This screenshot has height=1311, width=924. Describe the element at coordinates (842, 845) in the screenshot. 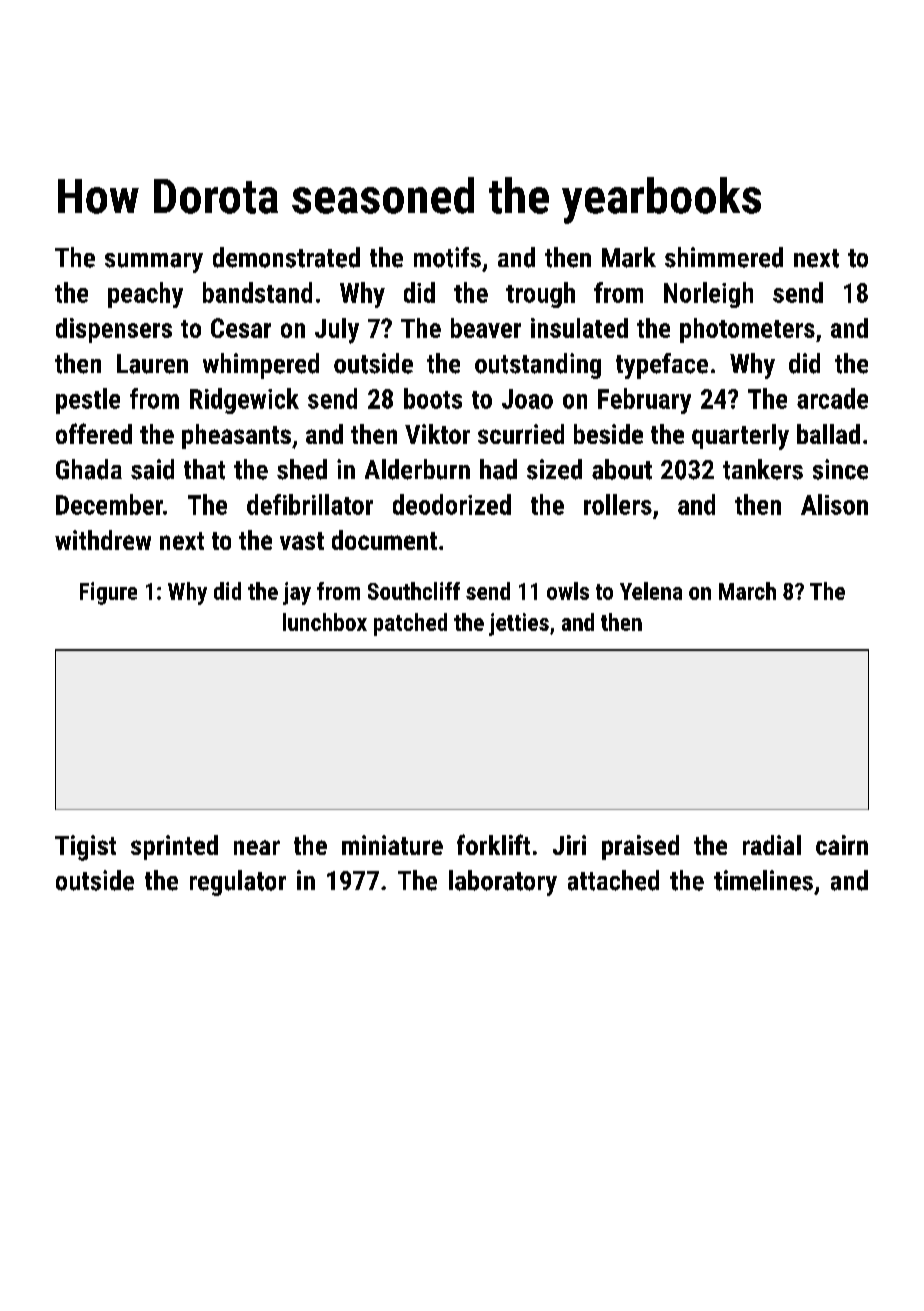

I see `cairn` at that location.
